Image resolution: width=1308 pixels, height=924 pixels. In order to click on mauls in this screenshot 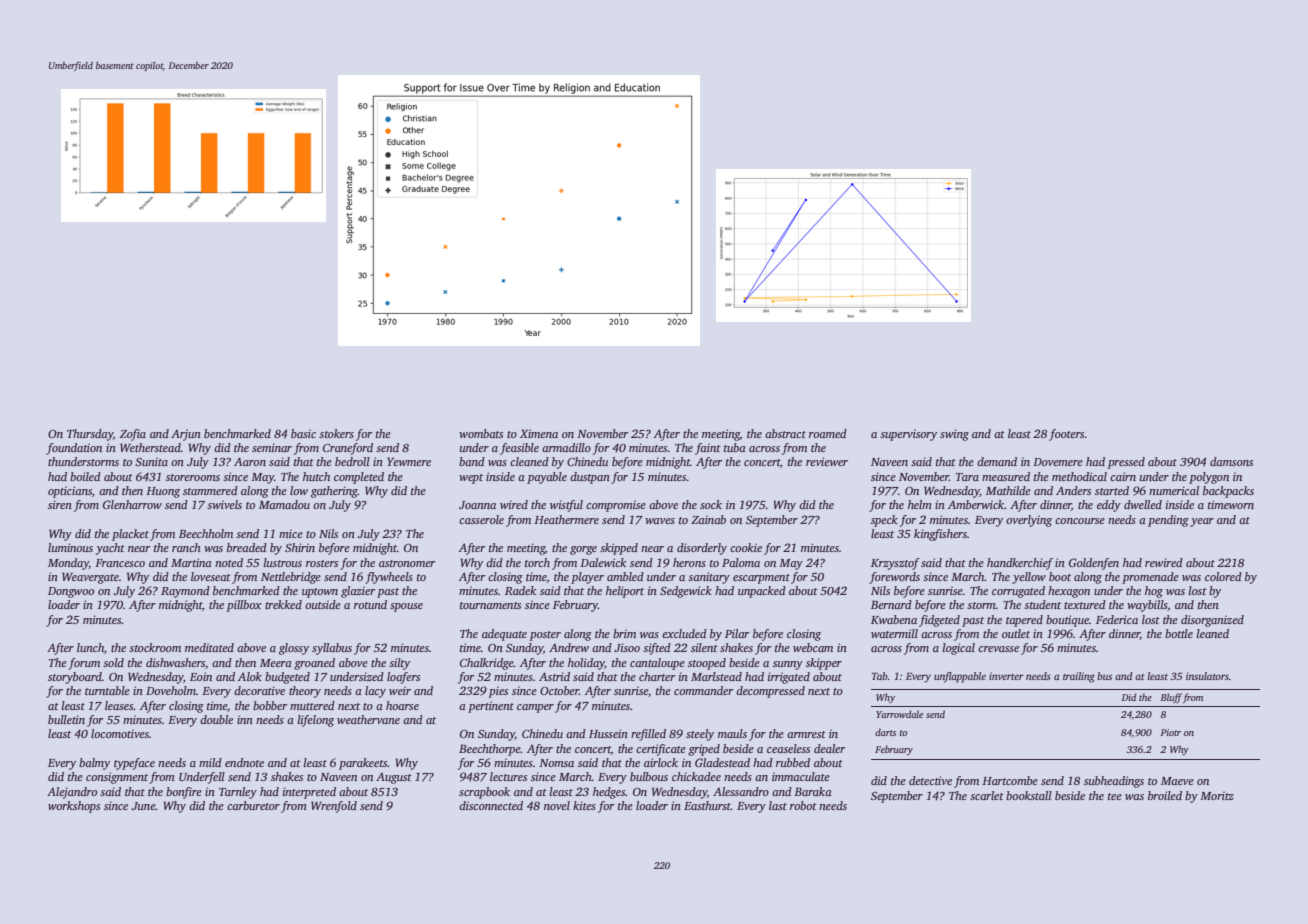, I will do `click(732, 733)`.
